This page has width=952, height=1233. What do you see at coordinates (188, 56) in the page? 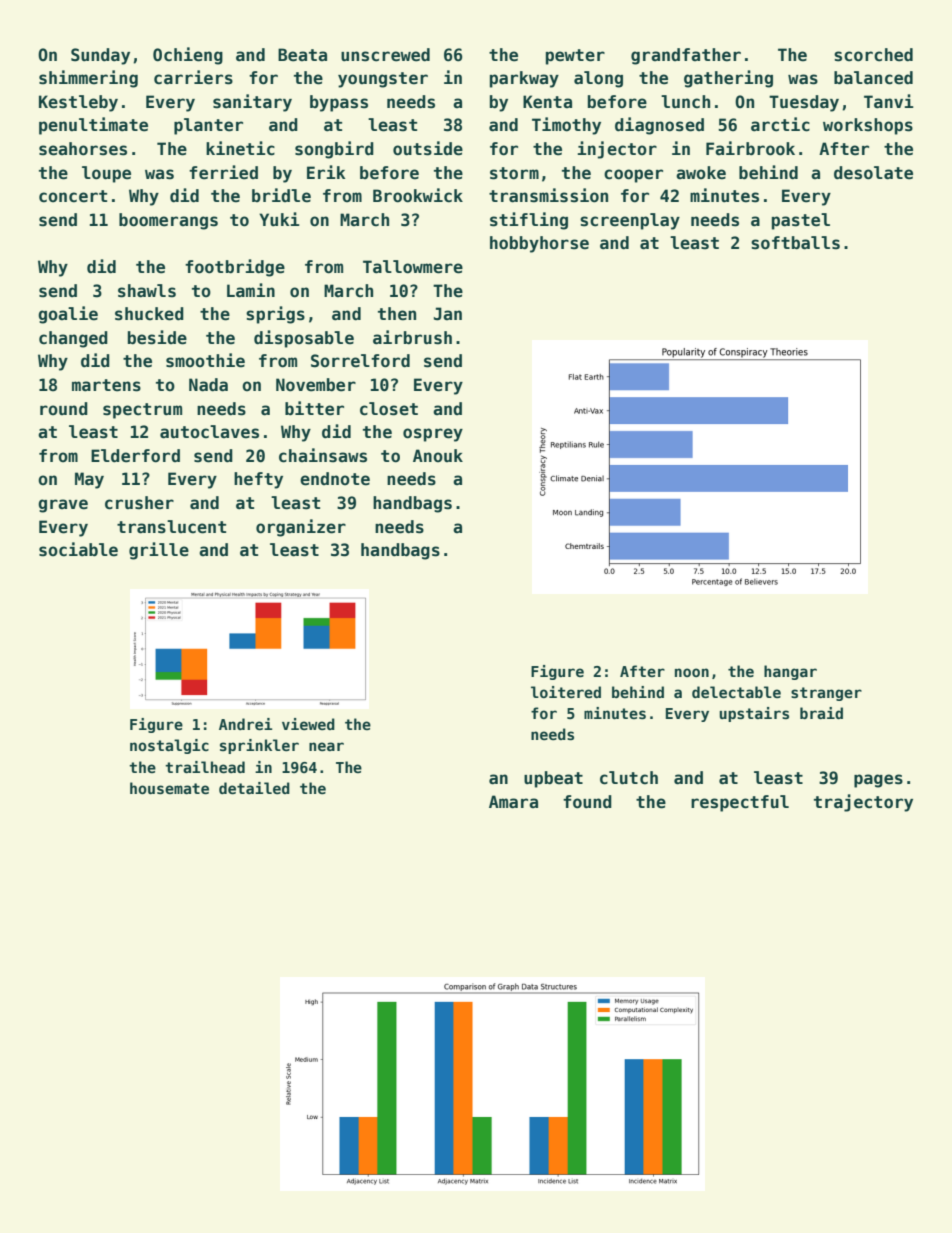
I see `Ochieng` at bounding box center [188, 56].
